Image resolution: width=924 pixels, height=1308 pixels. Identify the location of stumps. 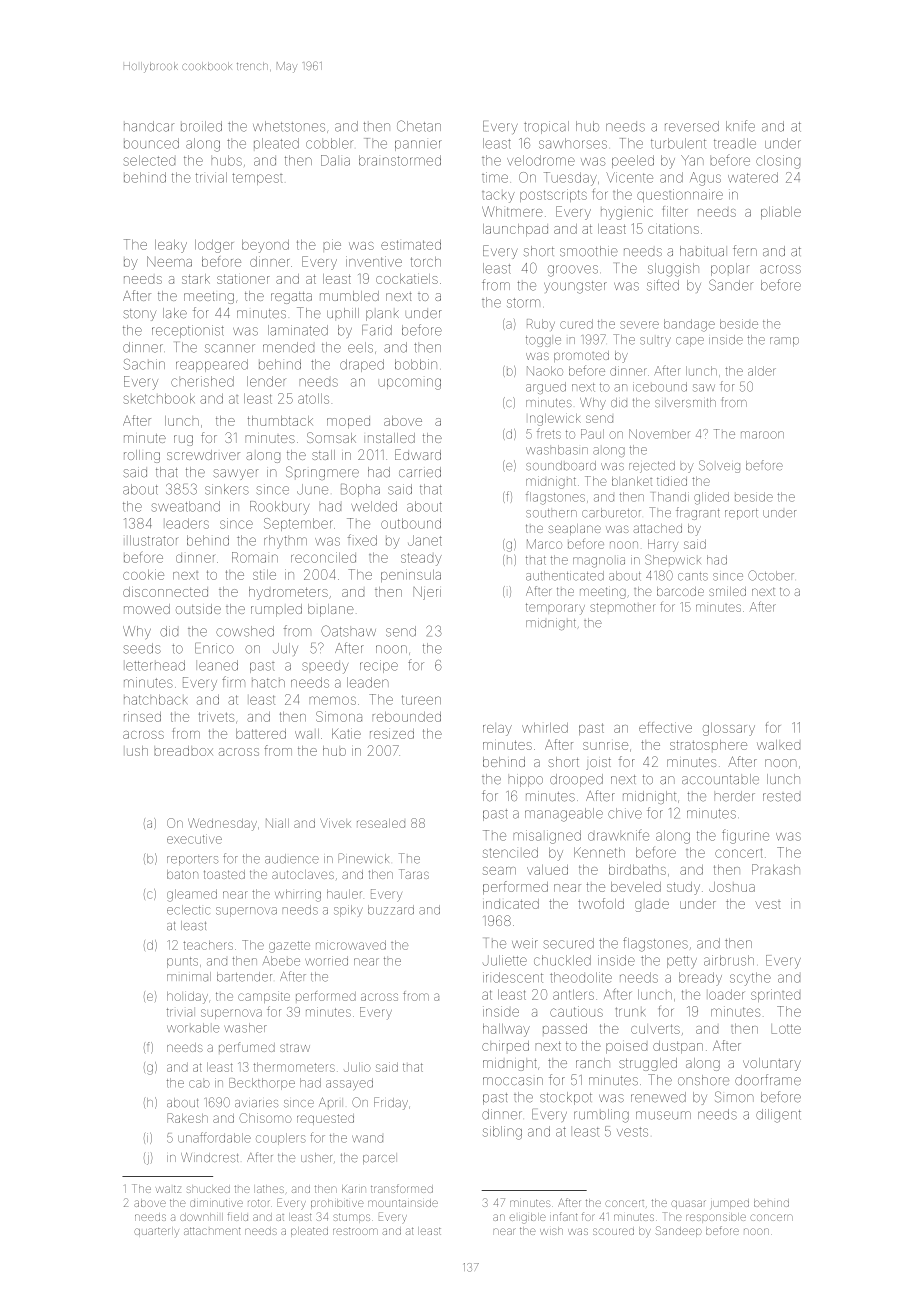
(352, 1218).
